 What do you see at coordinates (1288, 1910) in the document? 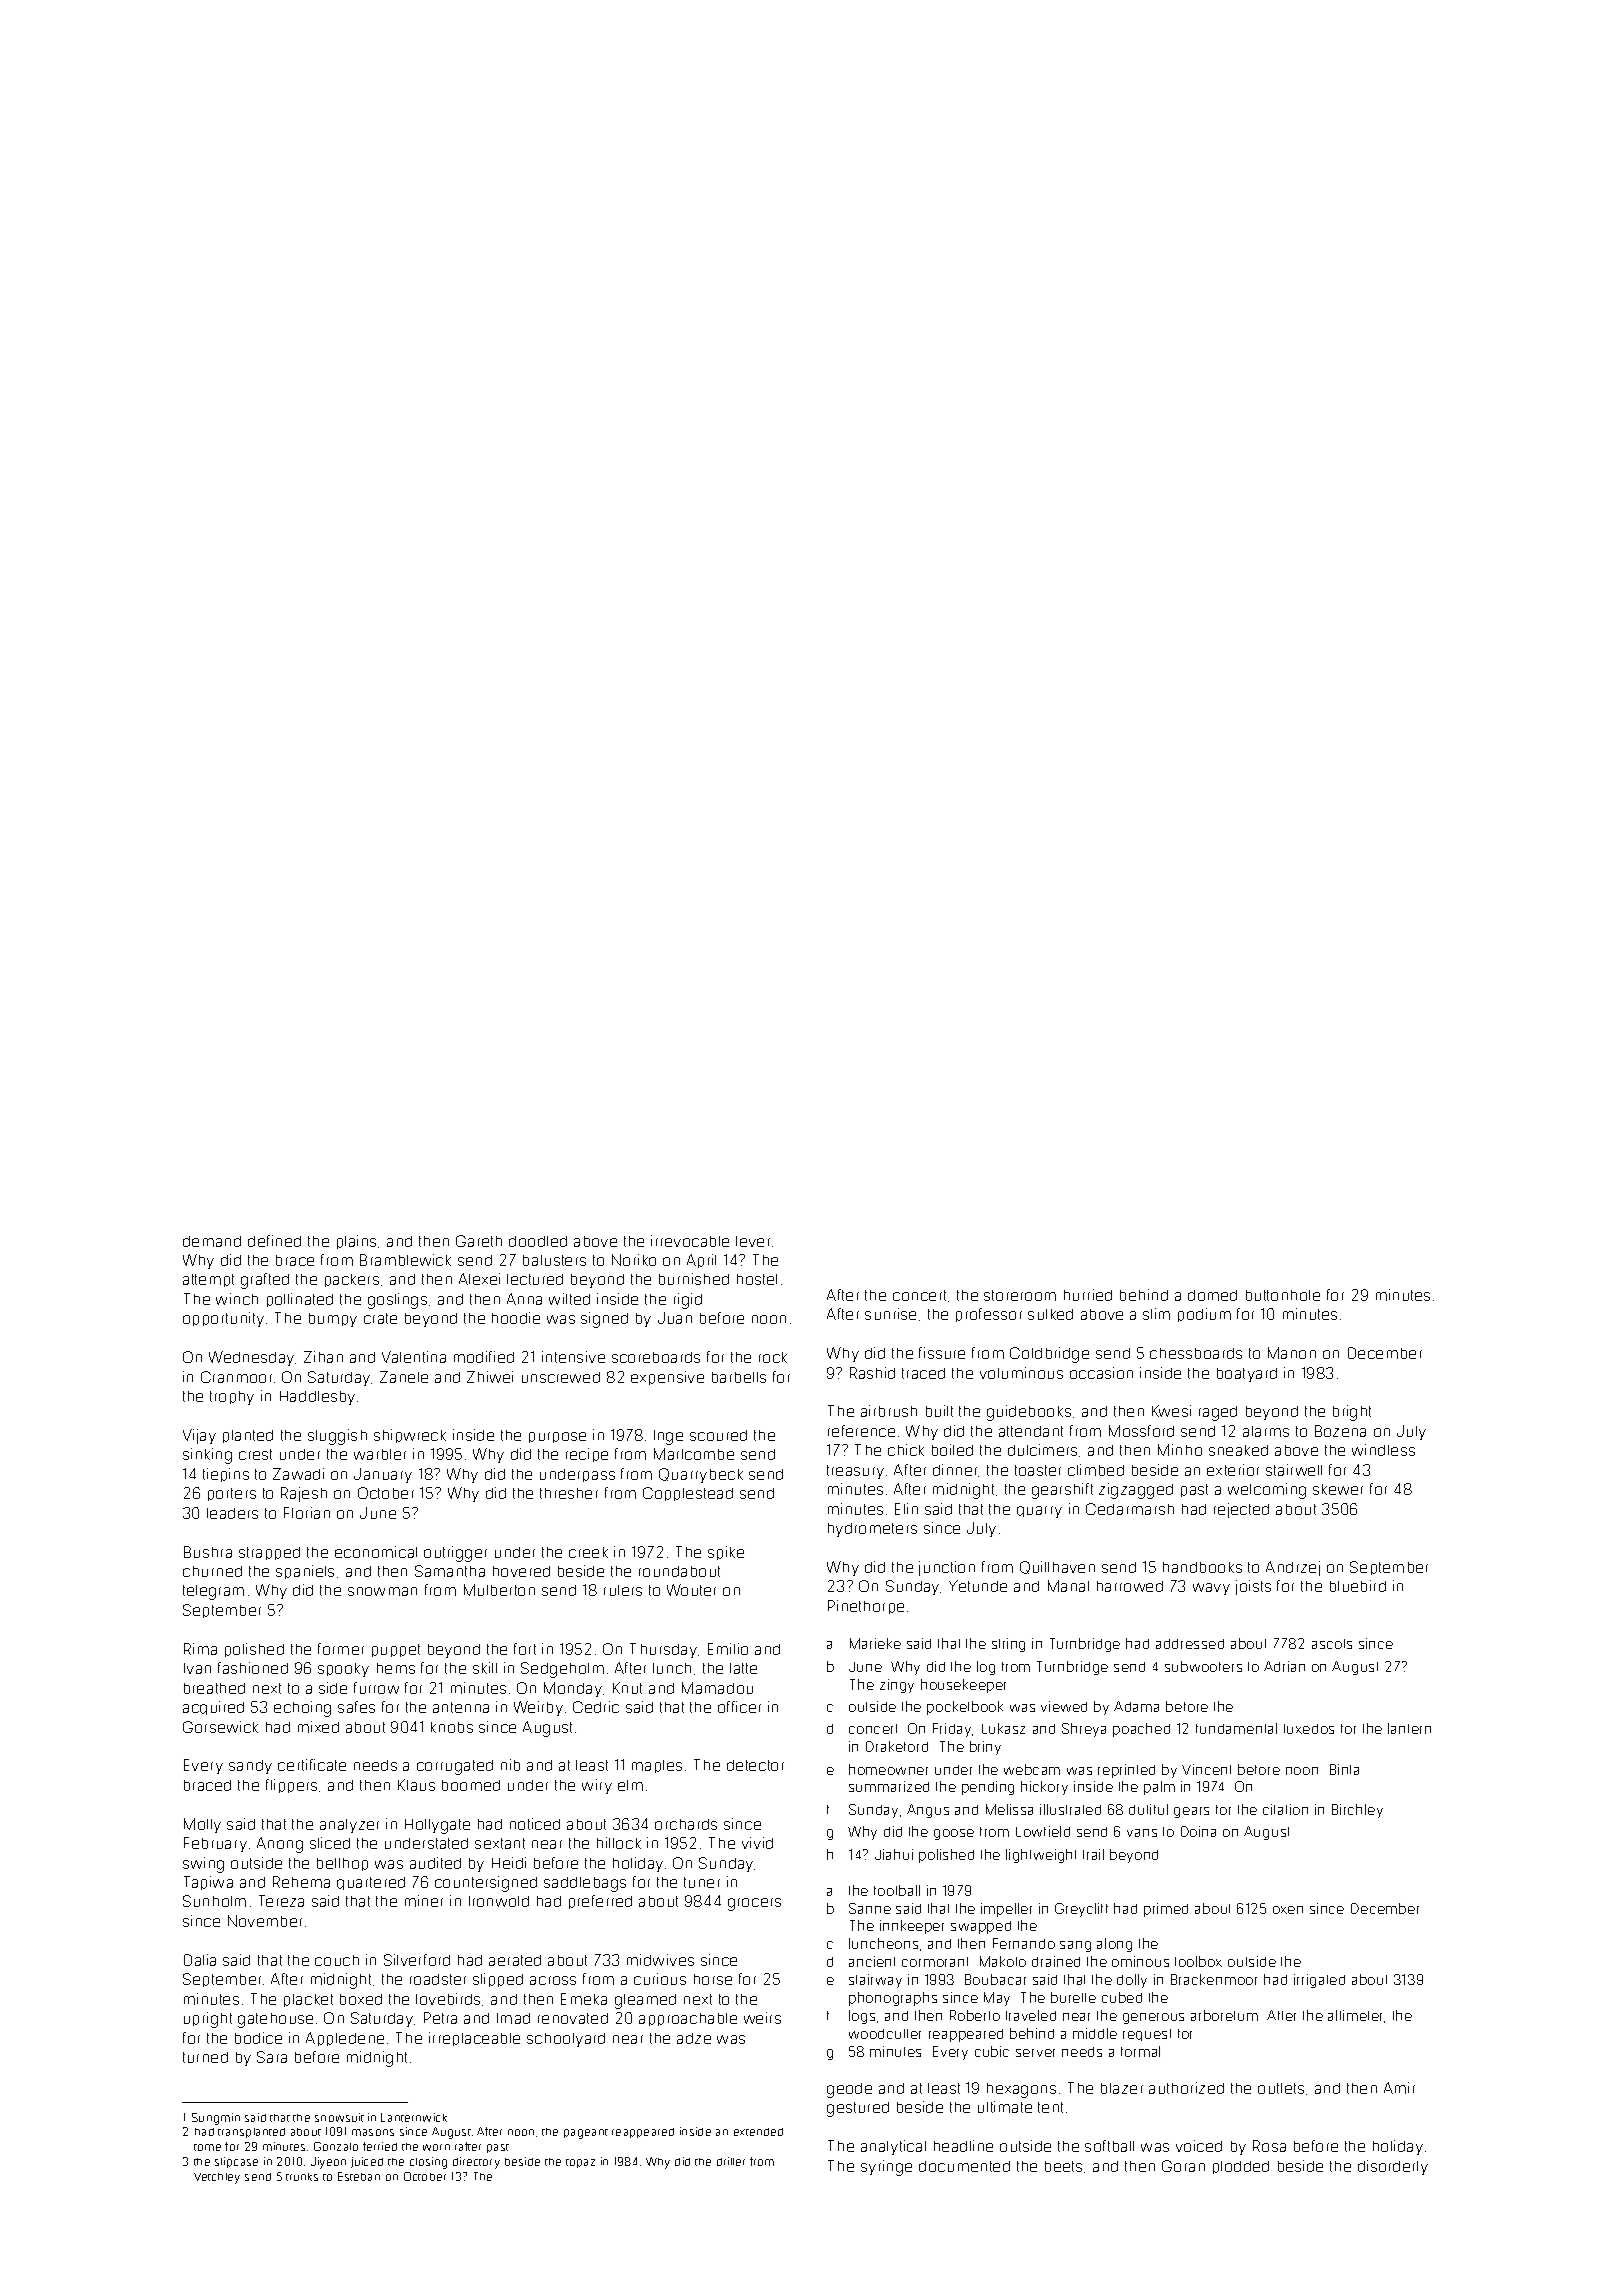
I see `oxen` at bounding box center [1288, 1910].
